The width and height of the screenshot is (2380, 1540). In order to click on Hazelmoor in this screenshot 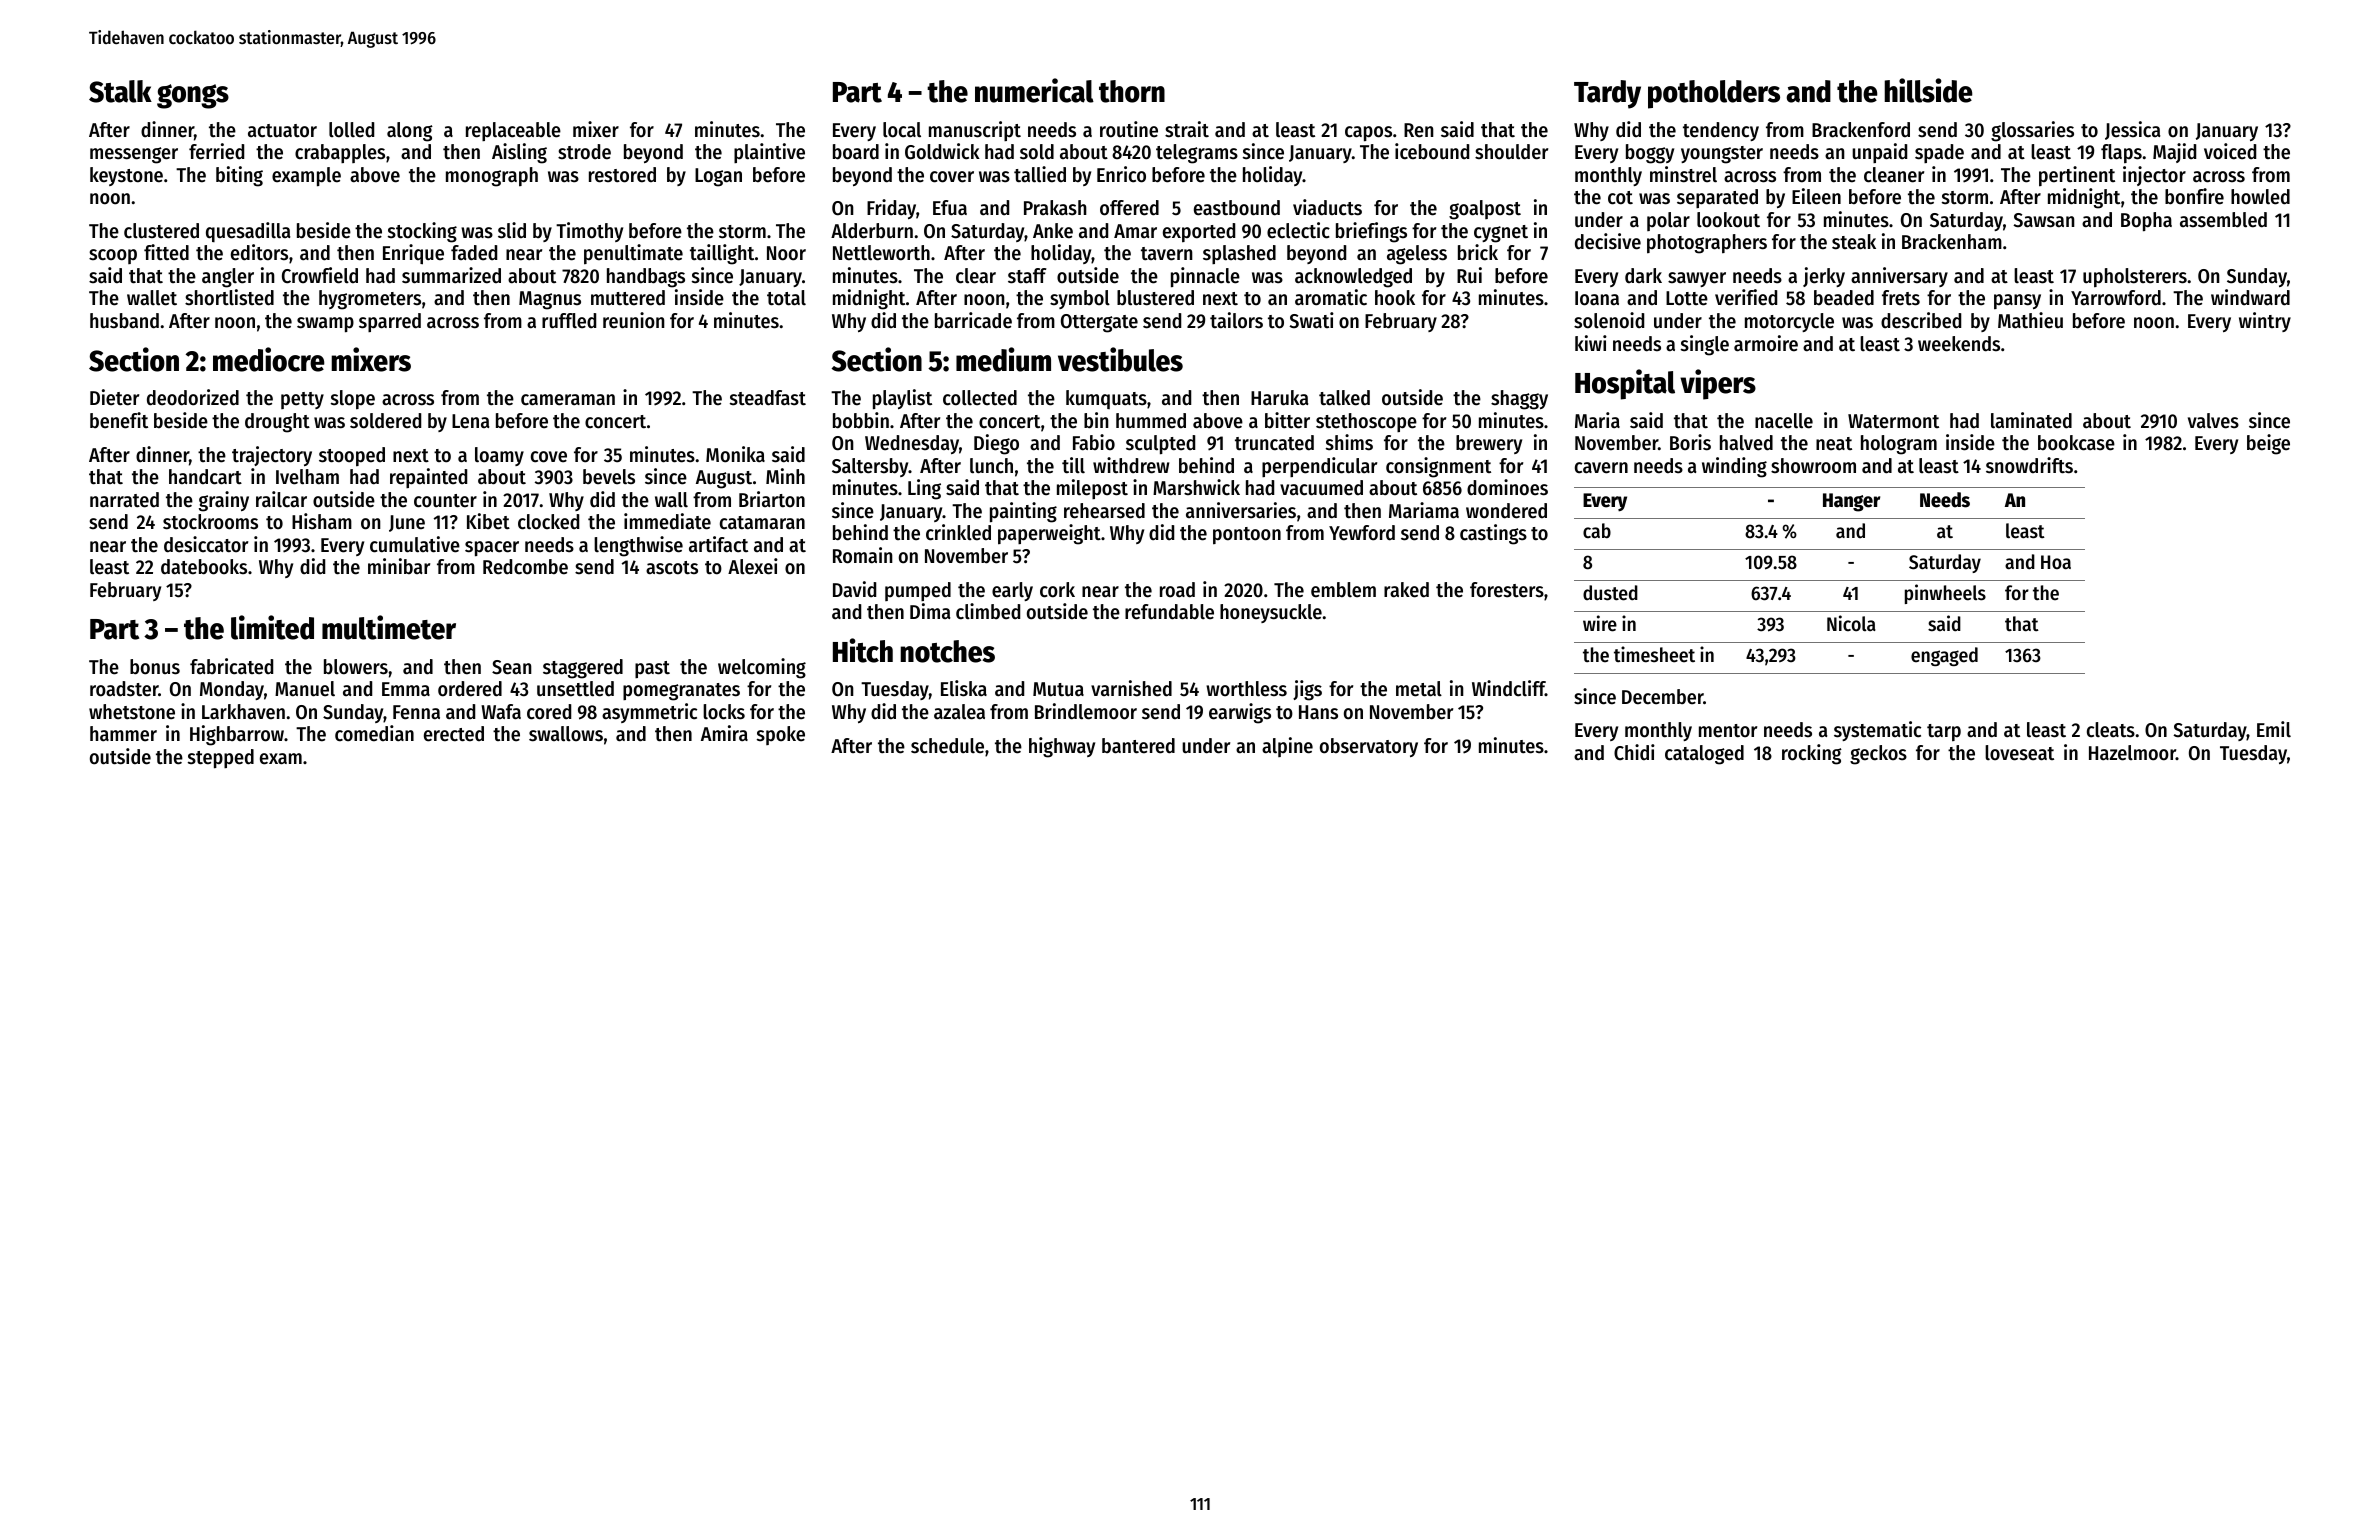, I will do `click(2132, 753)`.
